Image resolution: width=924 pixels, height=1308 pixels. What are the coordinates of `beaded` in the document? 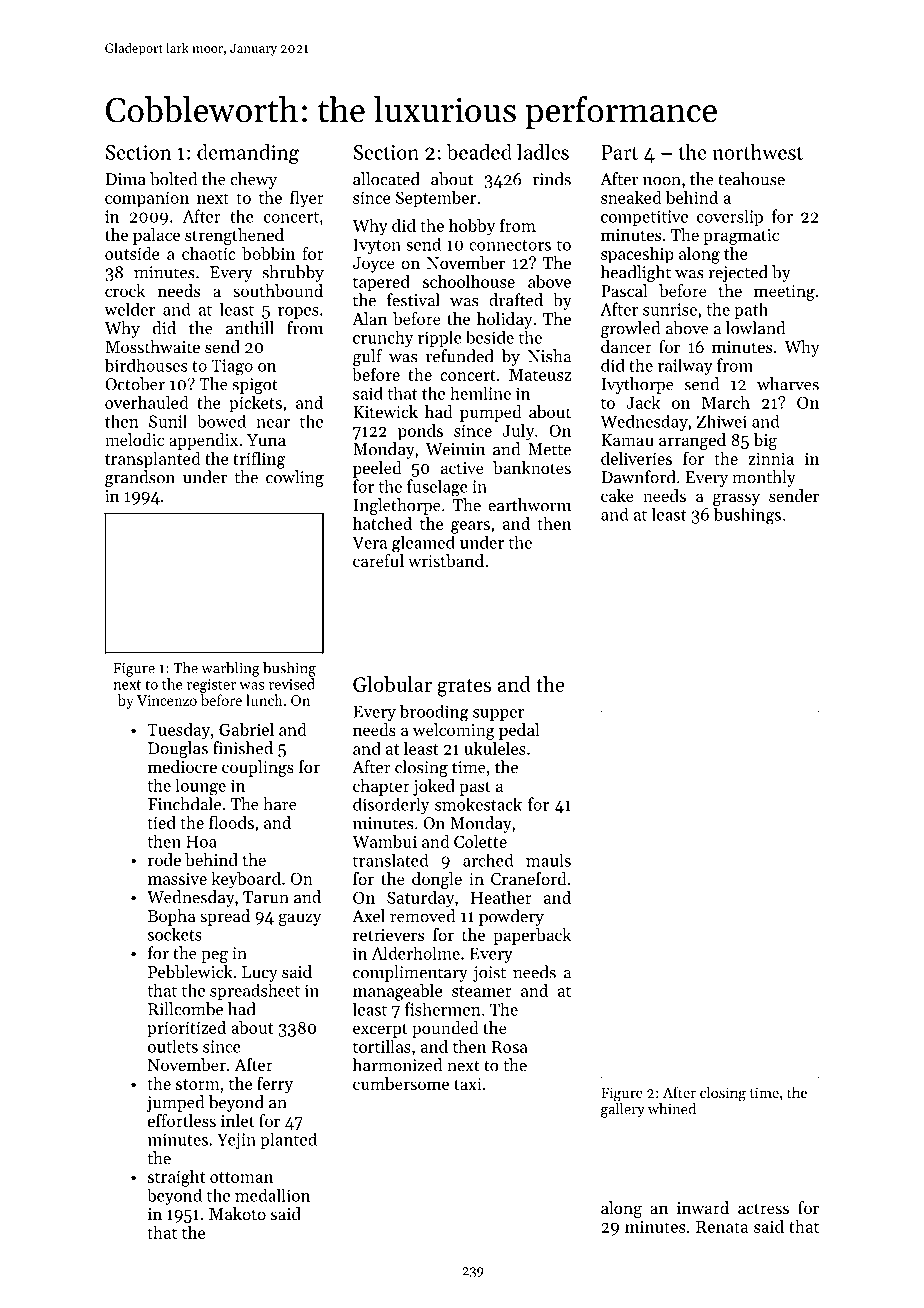 It's located at (479, 152).
